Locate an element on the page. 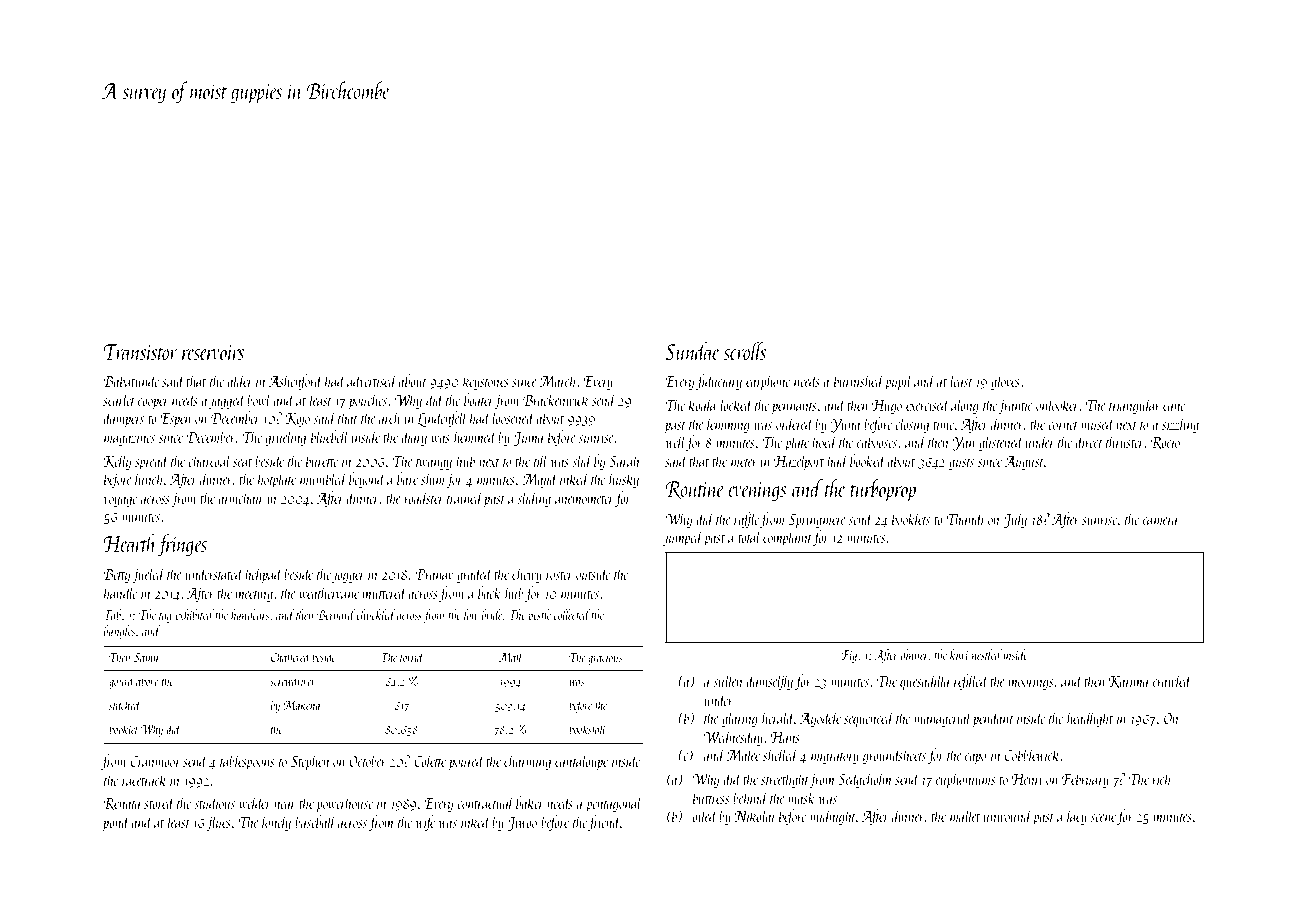 Image resolution: width=1308 pixels, height=924 pixels. Brackenwick is located at coordinates (556, 399).
